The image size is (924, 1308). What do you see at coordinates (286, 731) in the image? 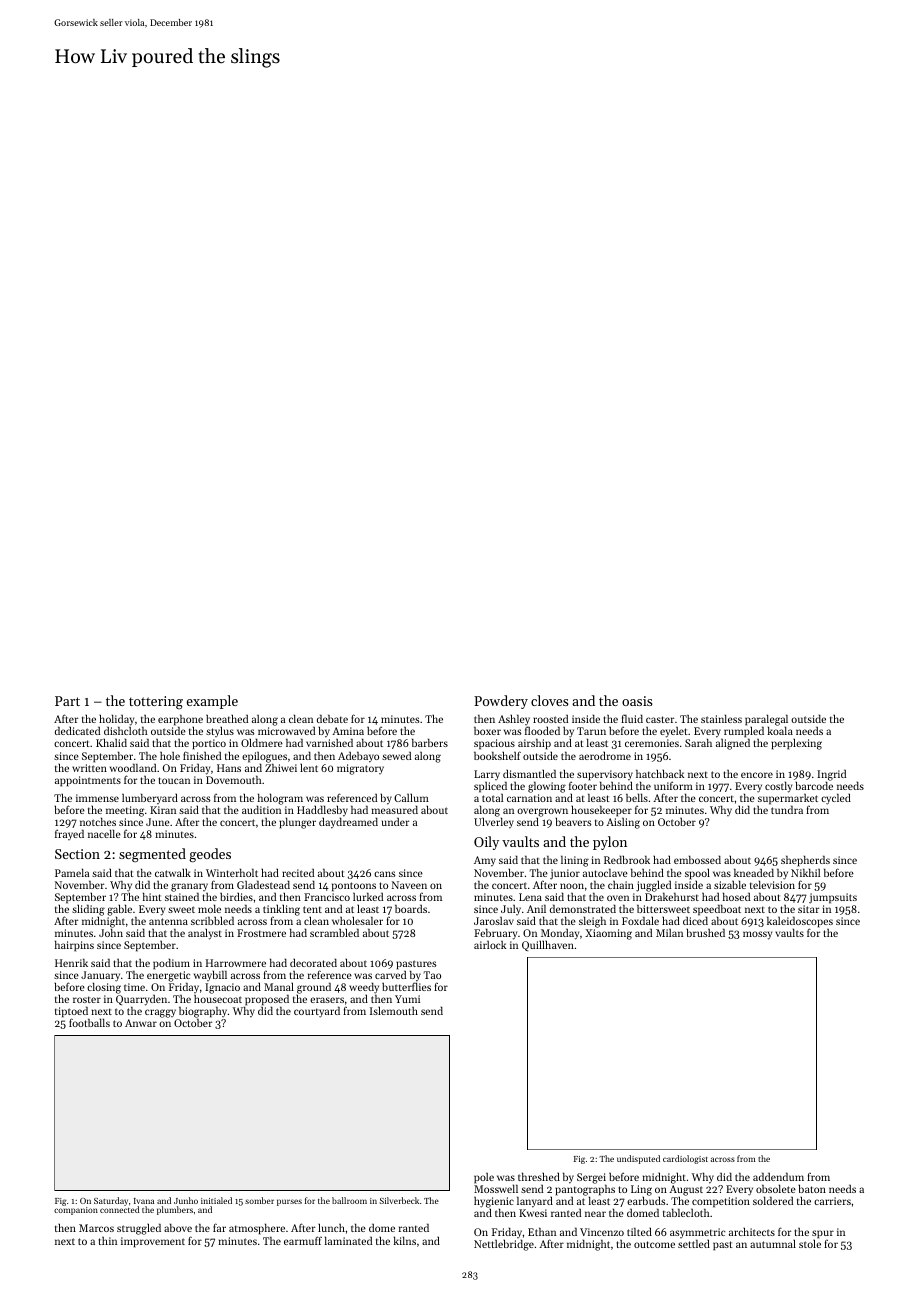
I see `microwaved` at bounding box center [286, 731].
